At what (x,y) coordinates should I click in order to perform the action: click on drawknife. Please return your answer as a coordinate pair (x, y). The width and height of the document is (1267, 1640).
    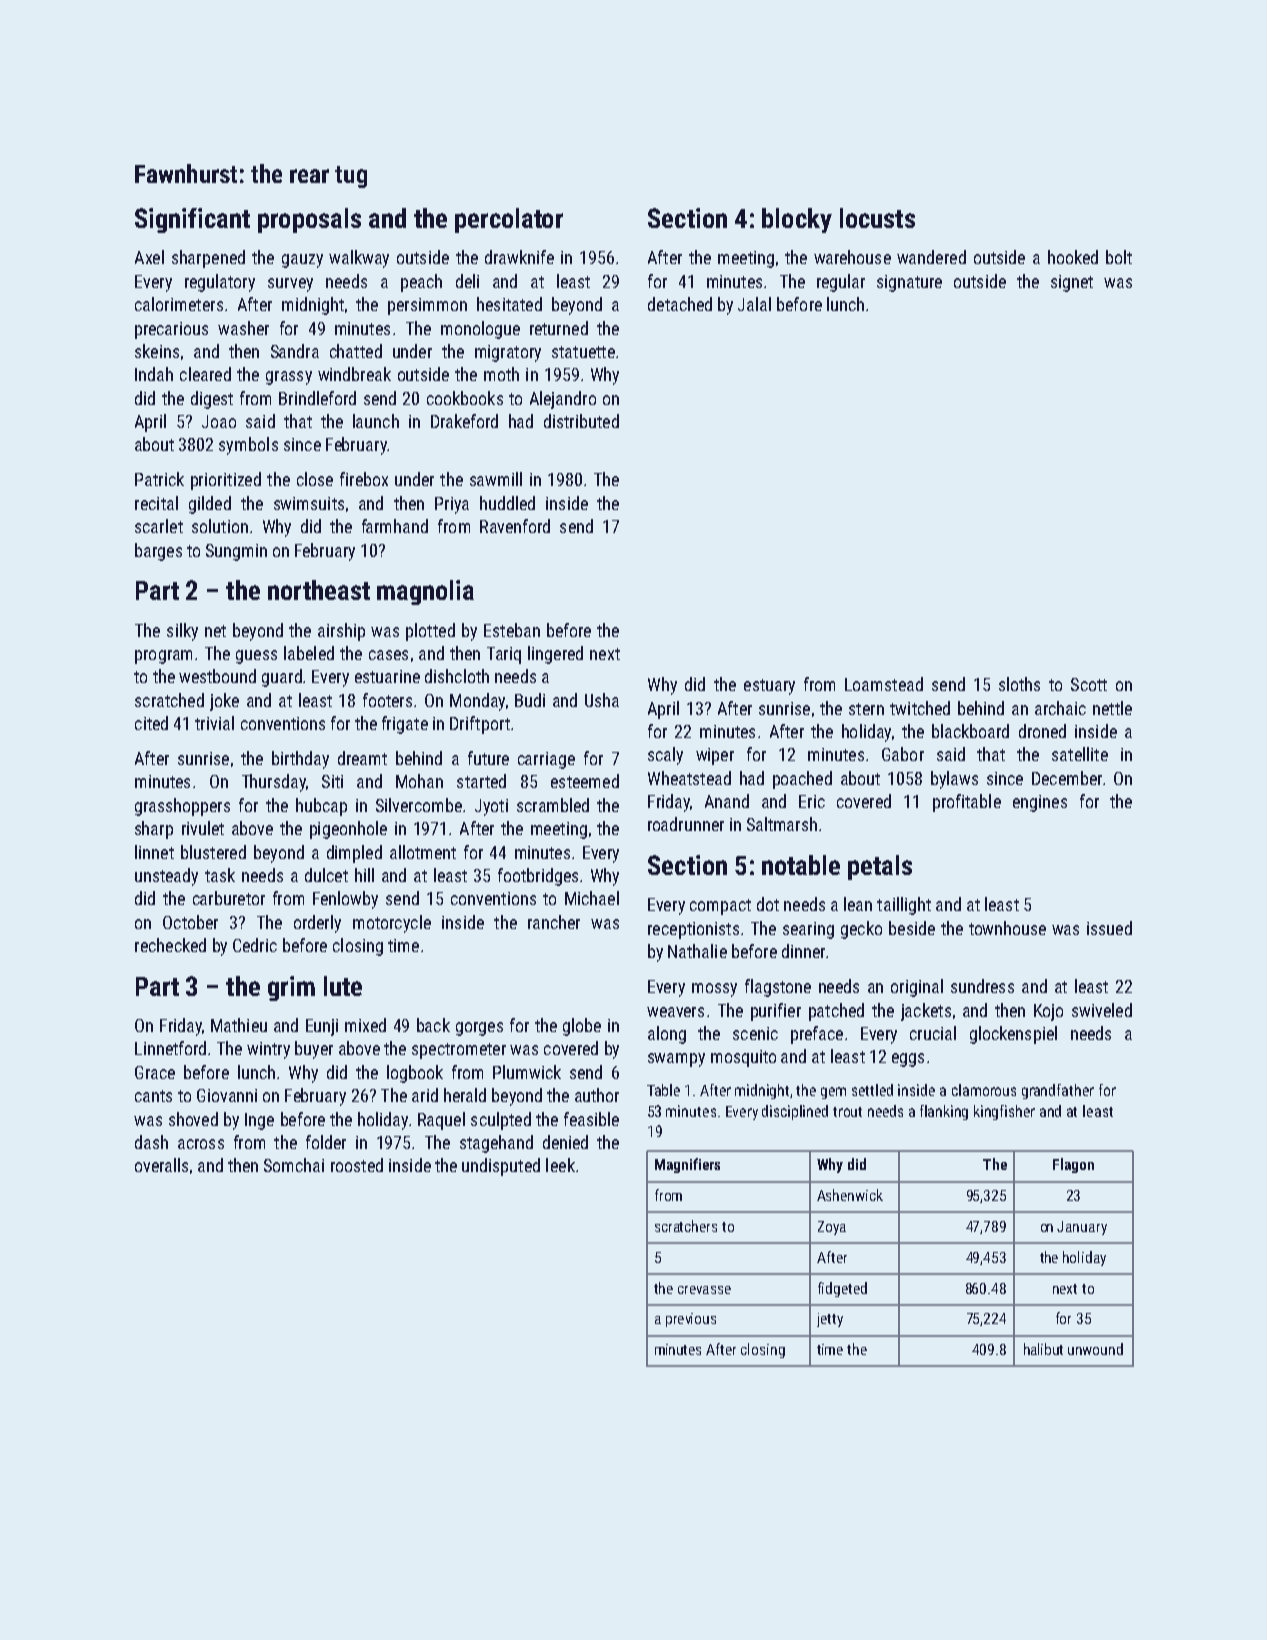
    Looking at the image, I should click on (519, 257).
